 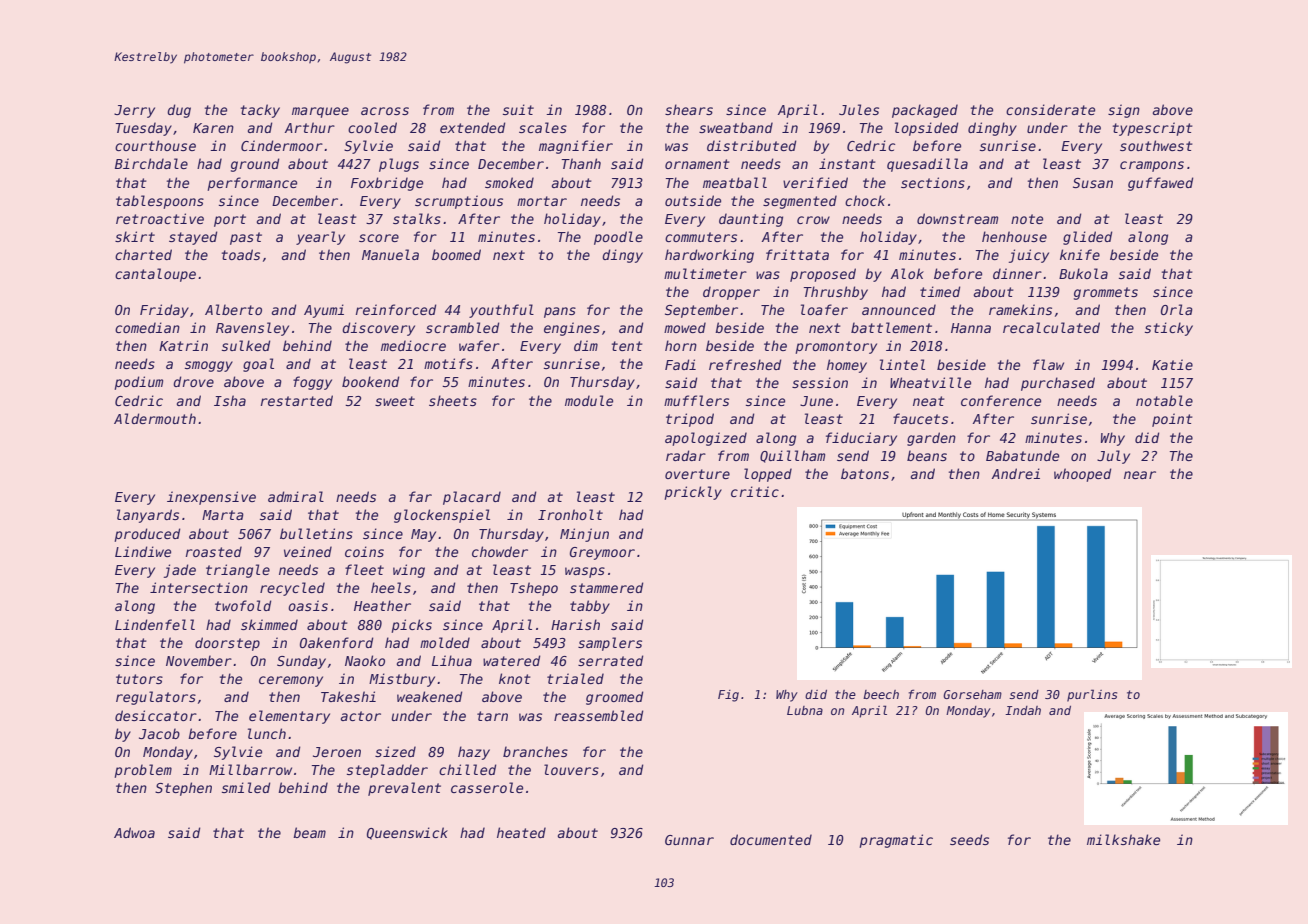 I want to click on Greymoor, so click(x=602, y=553).
